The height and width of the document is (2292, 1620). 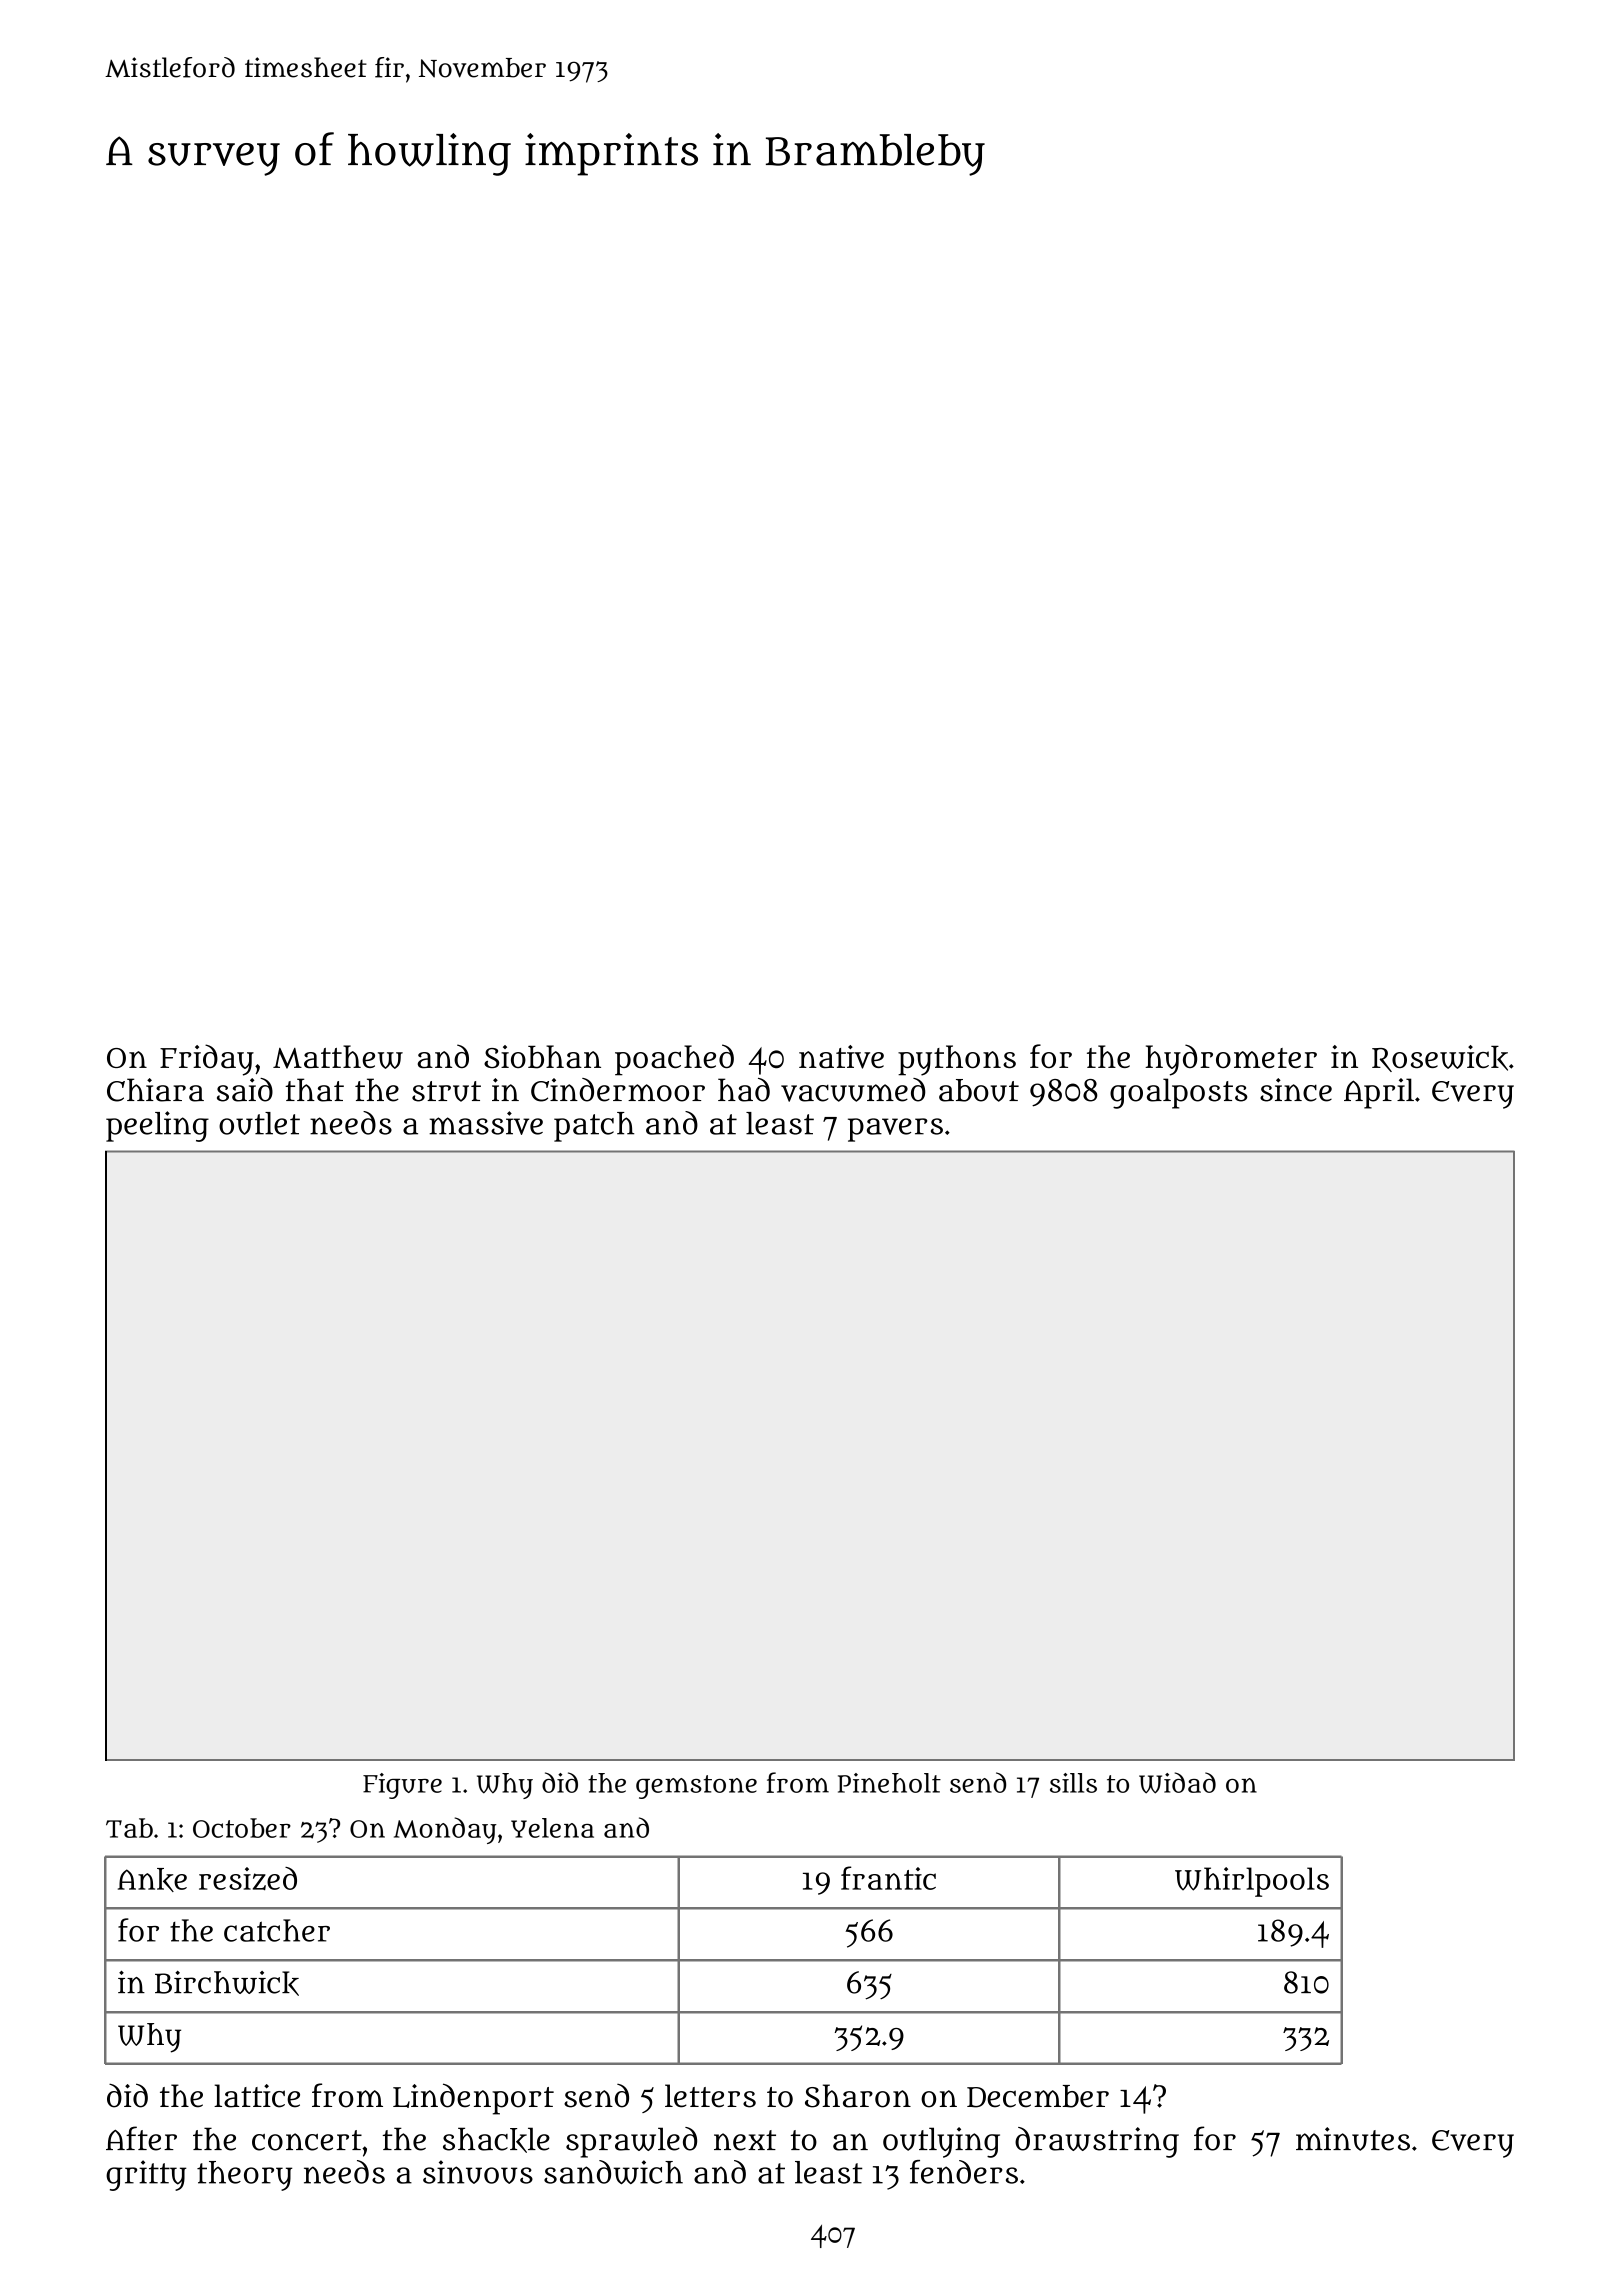 I want to click on Friday, so click(x=207, y=1060).
